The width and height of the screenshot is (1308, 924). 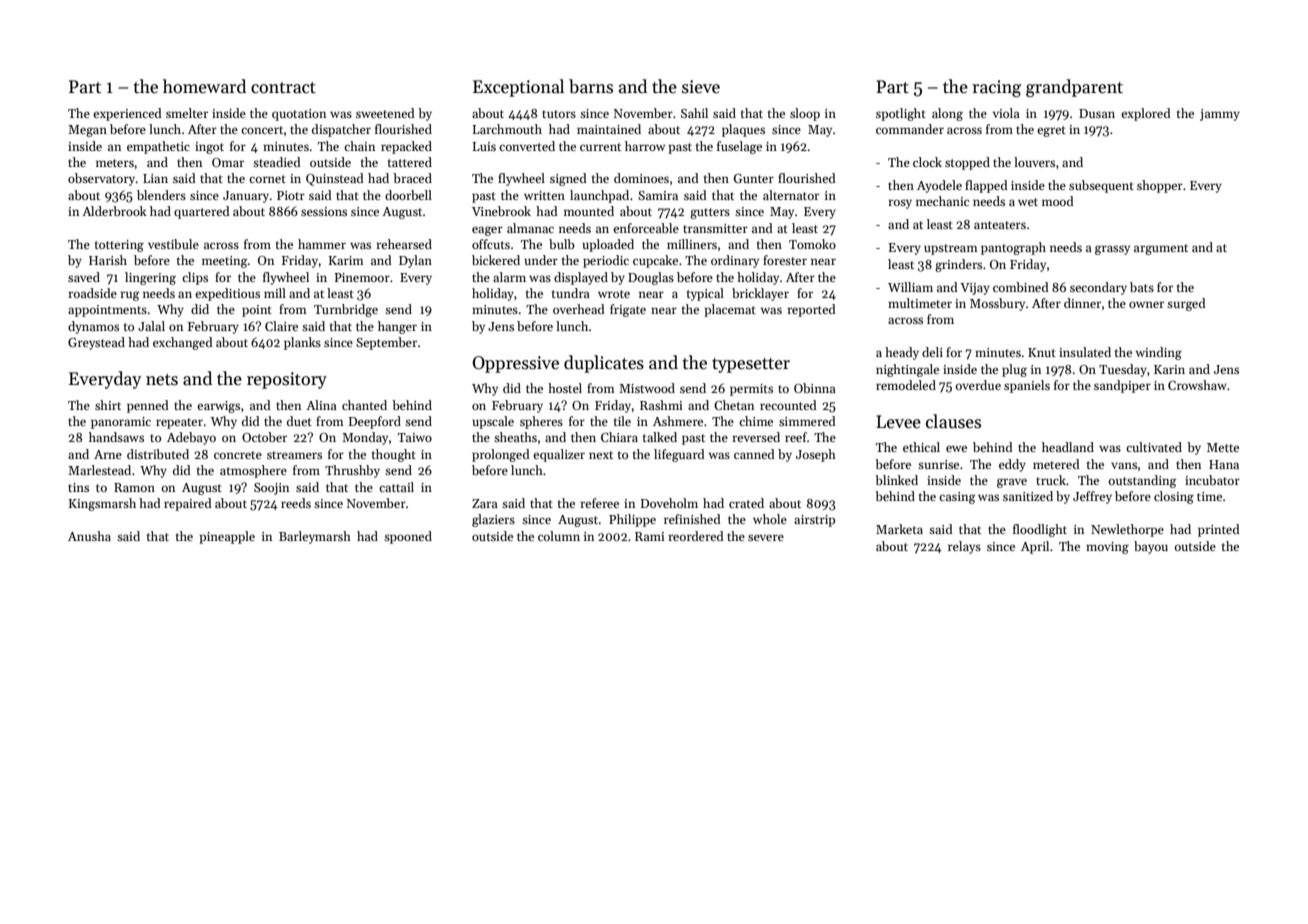 I want to click on lifeguard, so click(x=679, y=455).
